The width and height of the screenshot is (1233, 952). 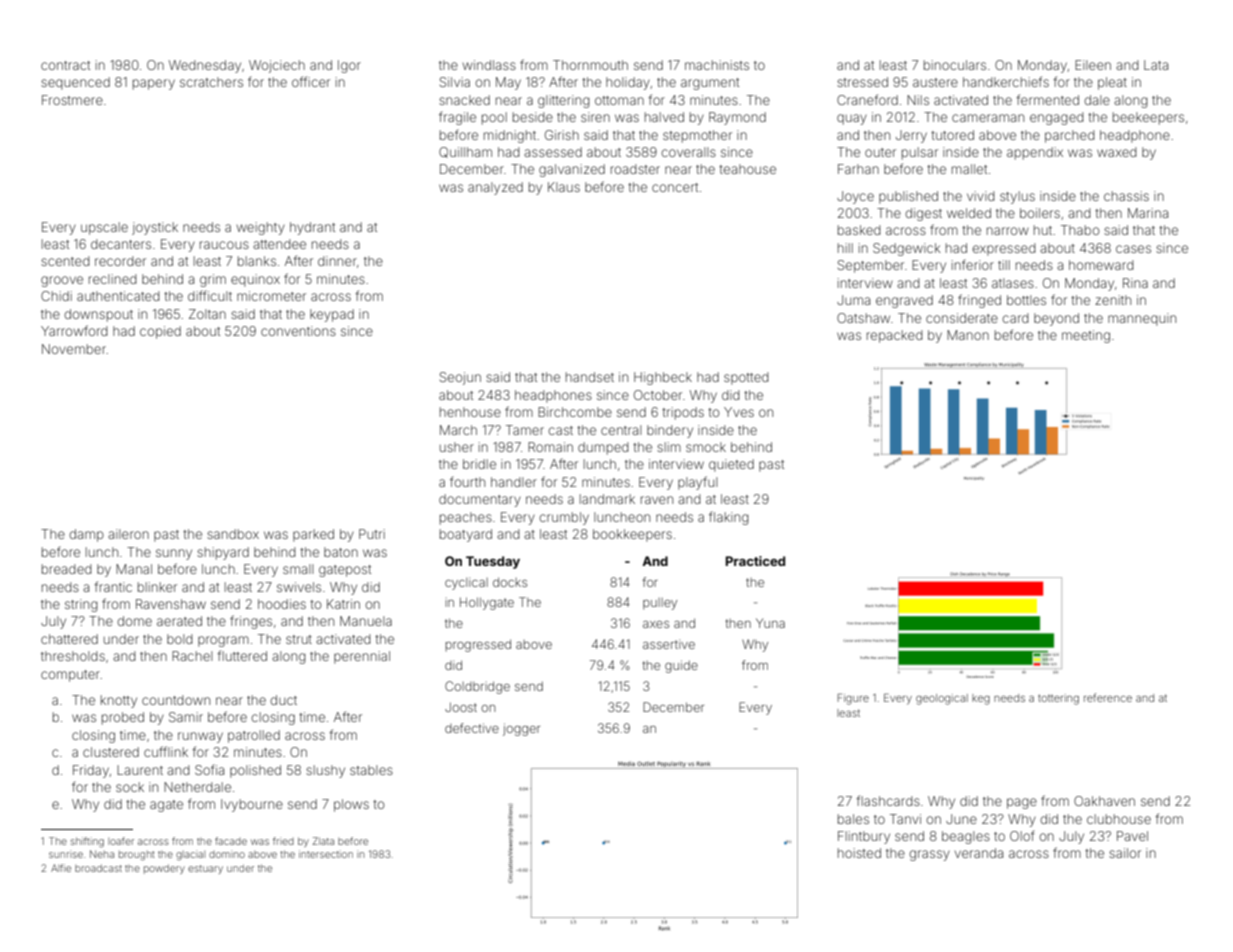 I want to click on tripods, so click(x=683, y=413).
